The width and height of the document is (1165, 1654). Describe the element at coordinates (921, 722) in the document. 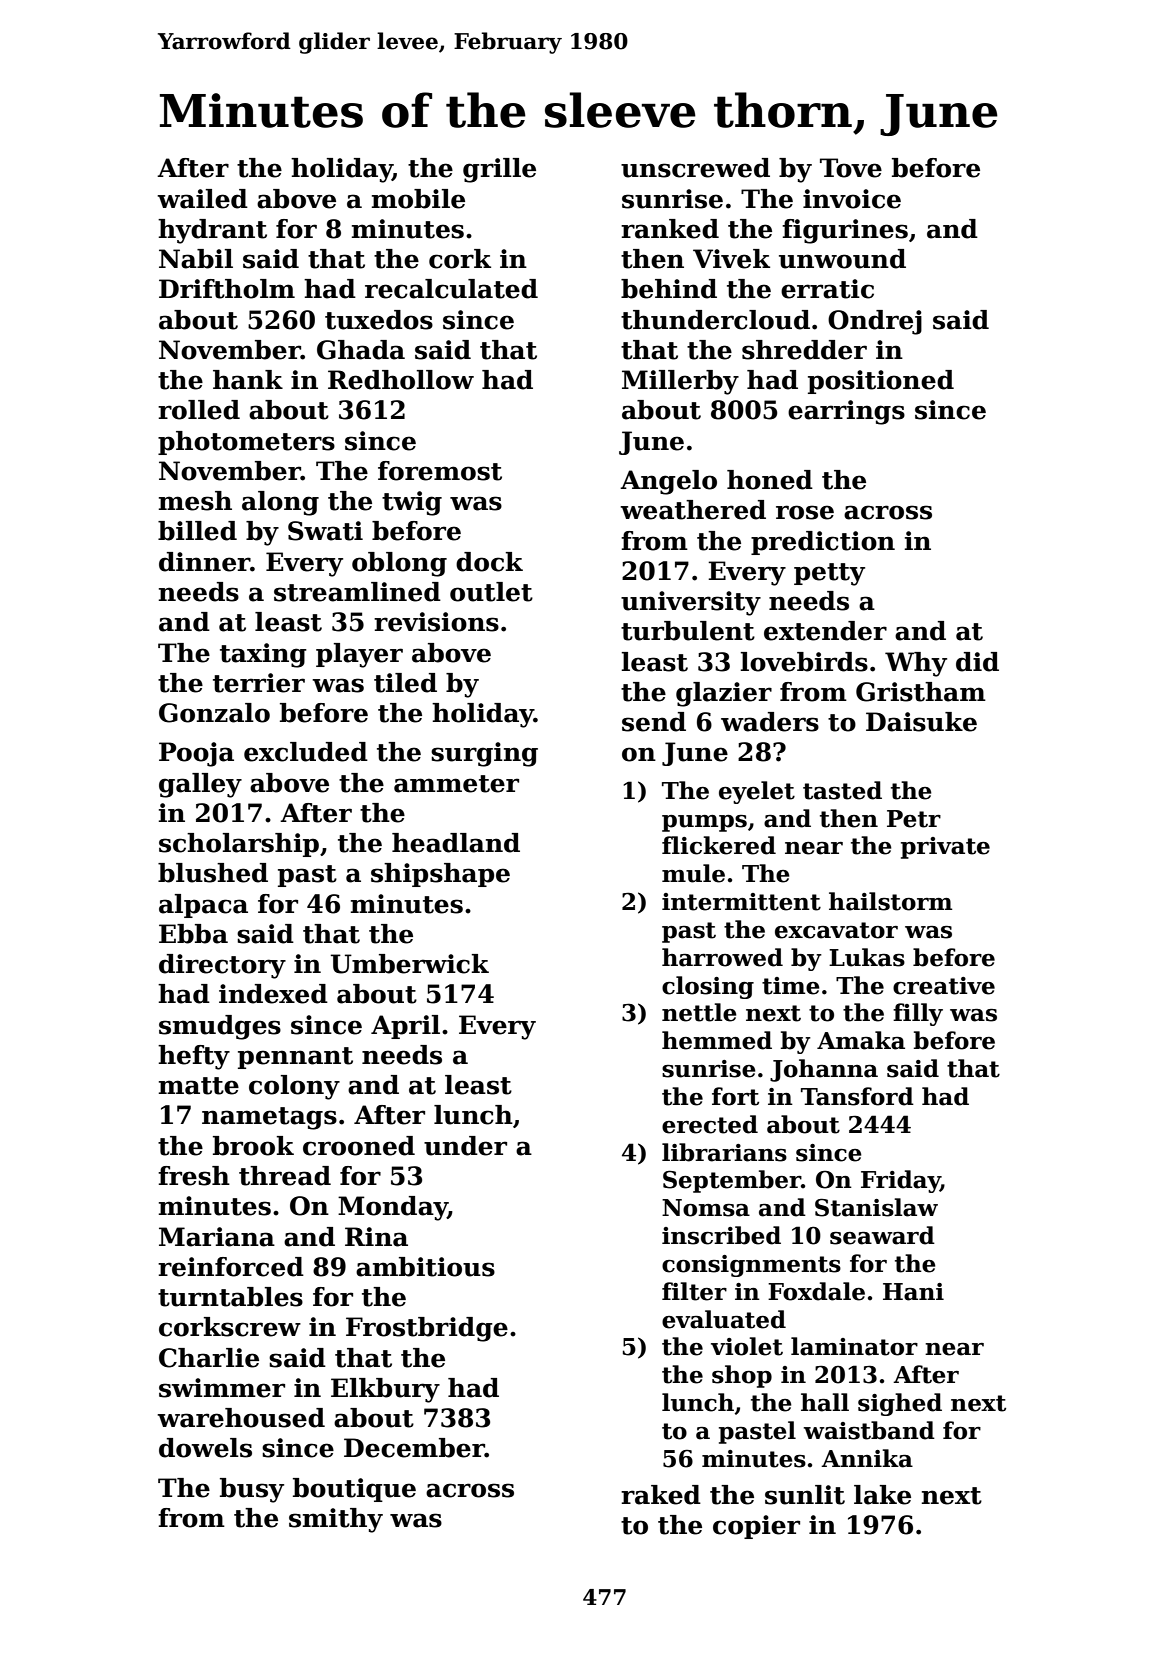

I see `Daisuke` at that location.
